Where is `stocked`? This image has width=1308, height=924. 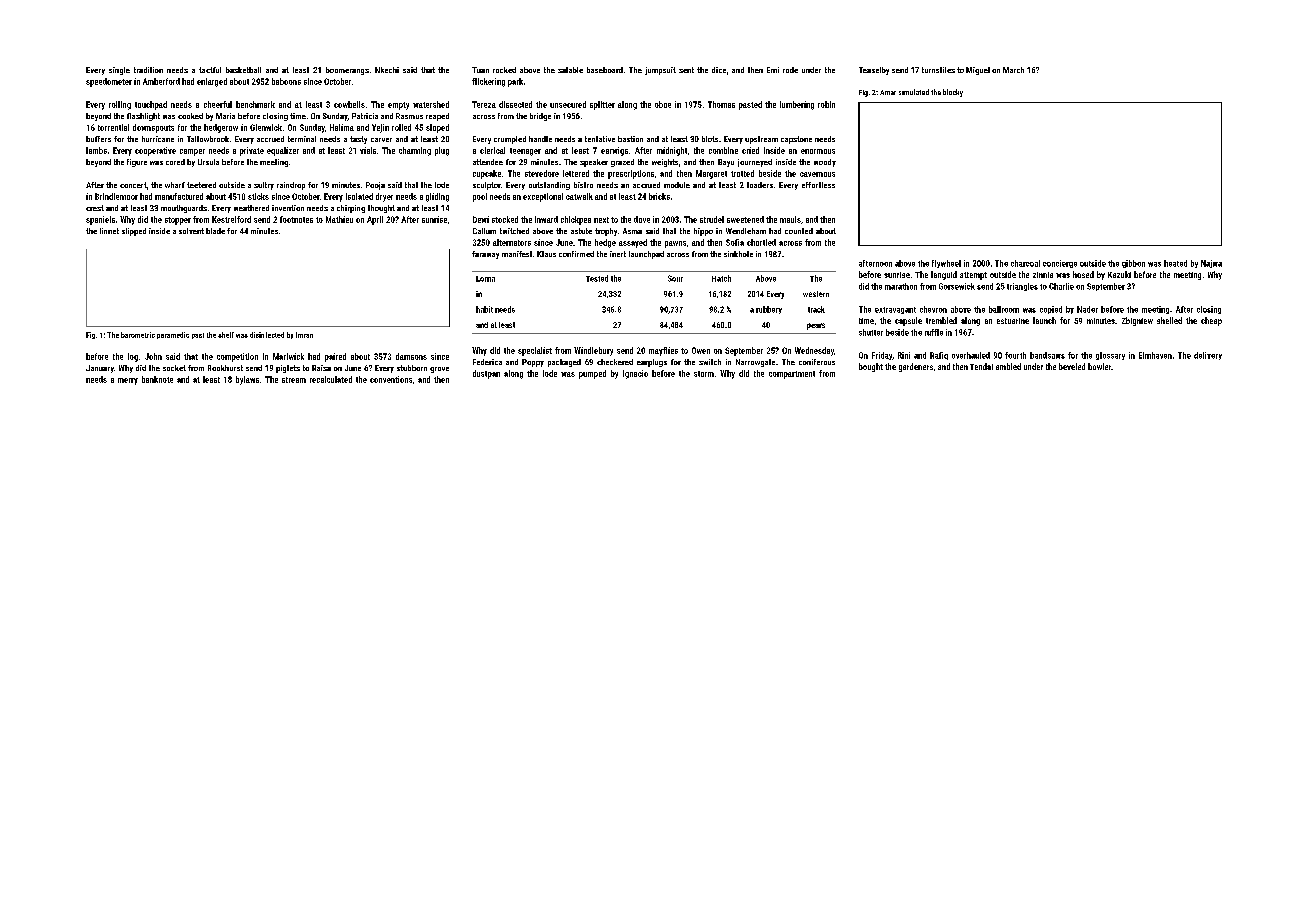
stocked is located at coordinates (505, 219).
